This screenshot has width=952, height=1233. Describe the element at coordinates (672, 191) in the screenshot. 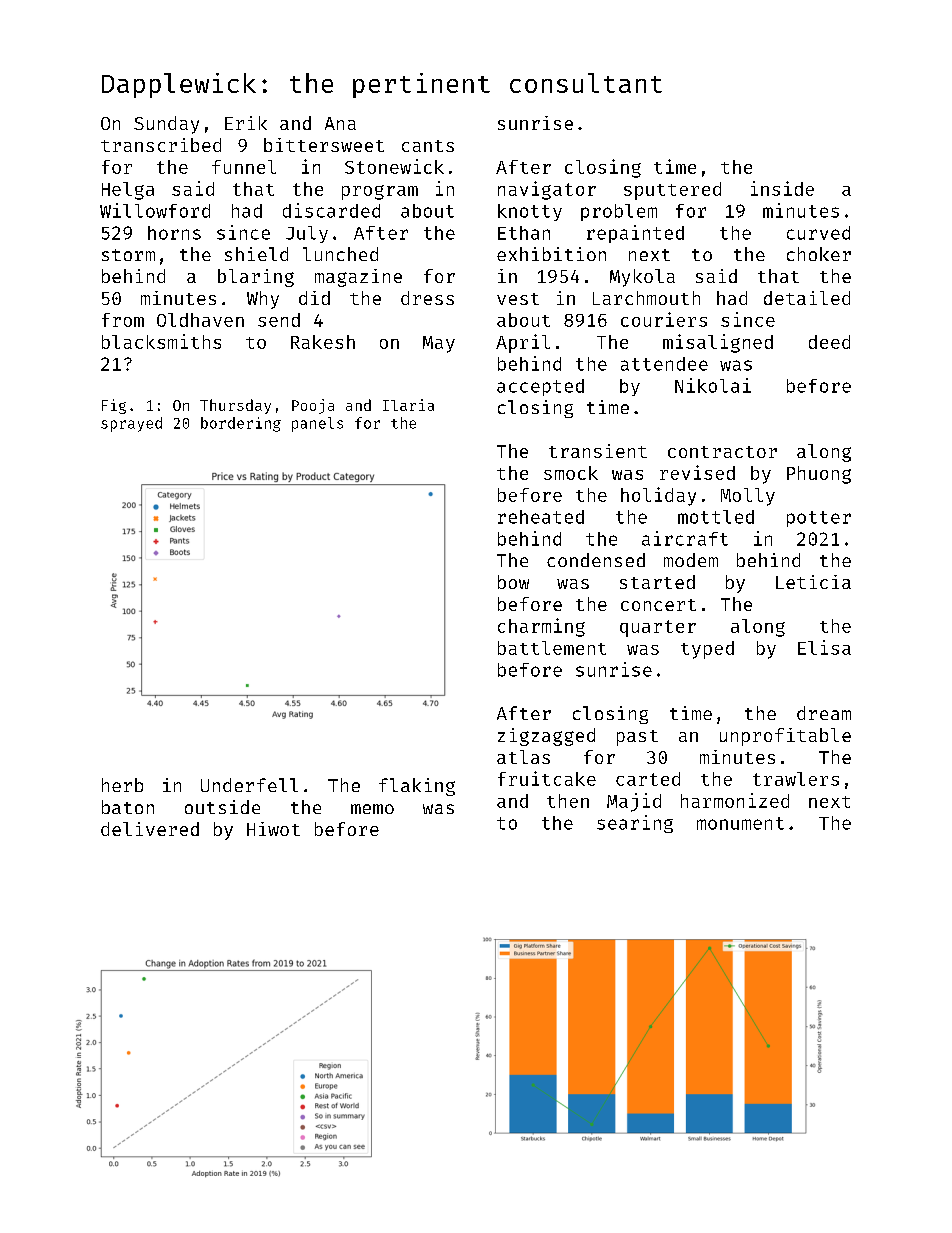

I see `sputtered` at that location.
